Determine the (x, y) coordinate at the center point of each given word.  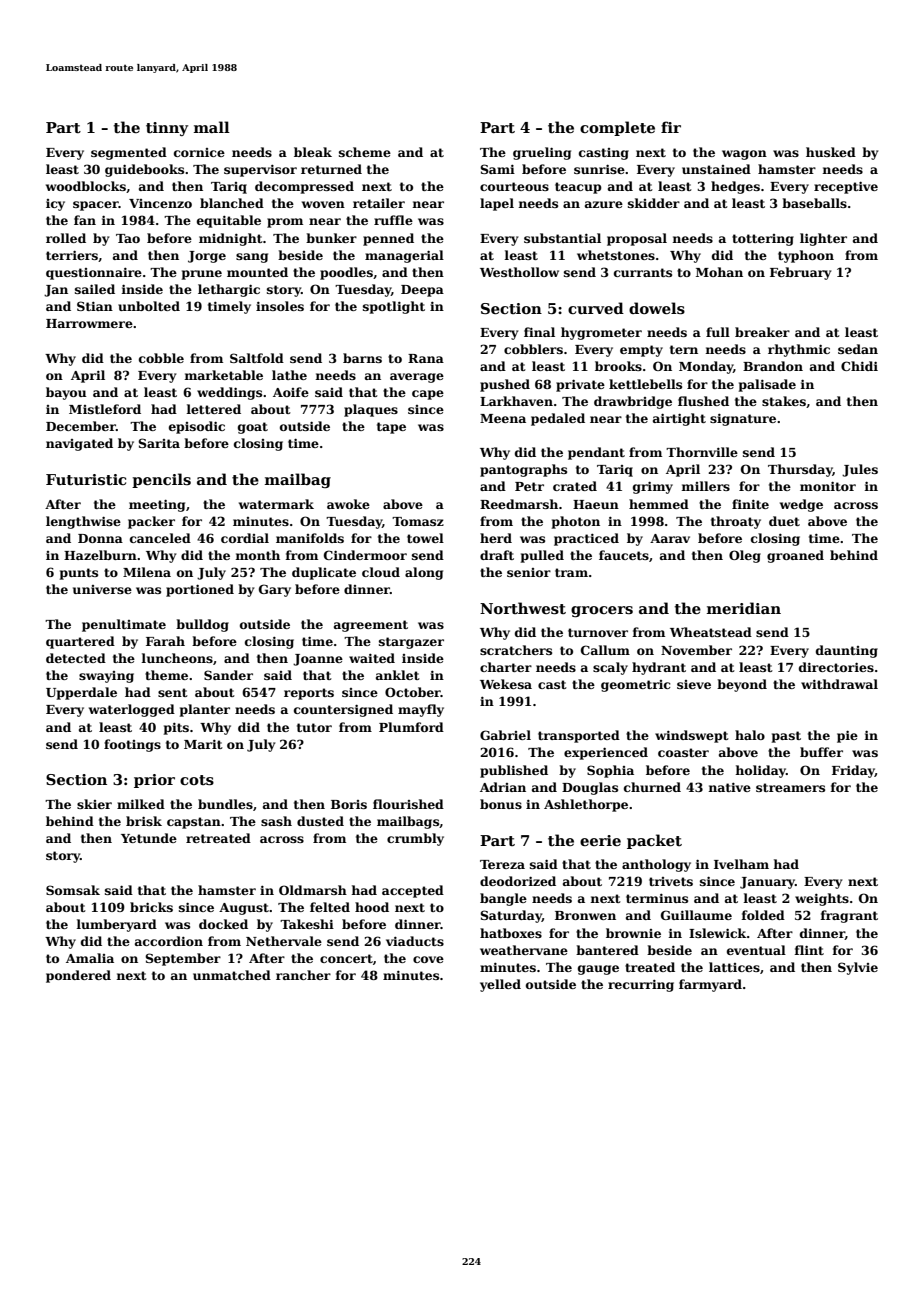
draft (497, 555)
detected (76, 658)
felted (330, 907)
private (580, 385)
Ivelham (741, 864)
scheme (365, 152)
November (696, 650)
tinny (167, 129)
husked (831, 152)
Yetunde (149, 838)
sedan (858, 349)
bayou (66, 393)
